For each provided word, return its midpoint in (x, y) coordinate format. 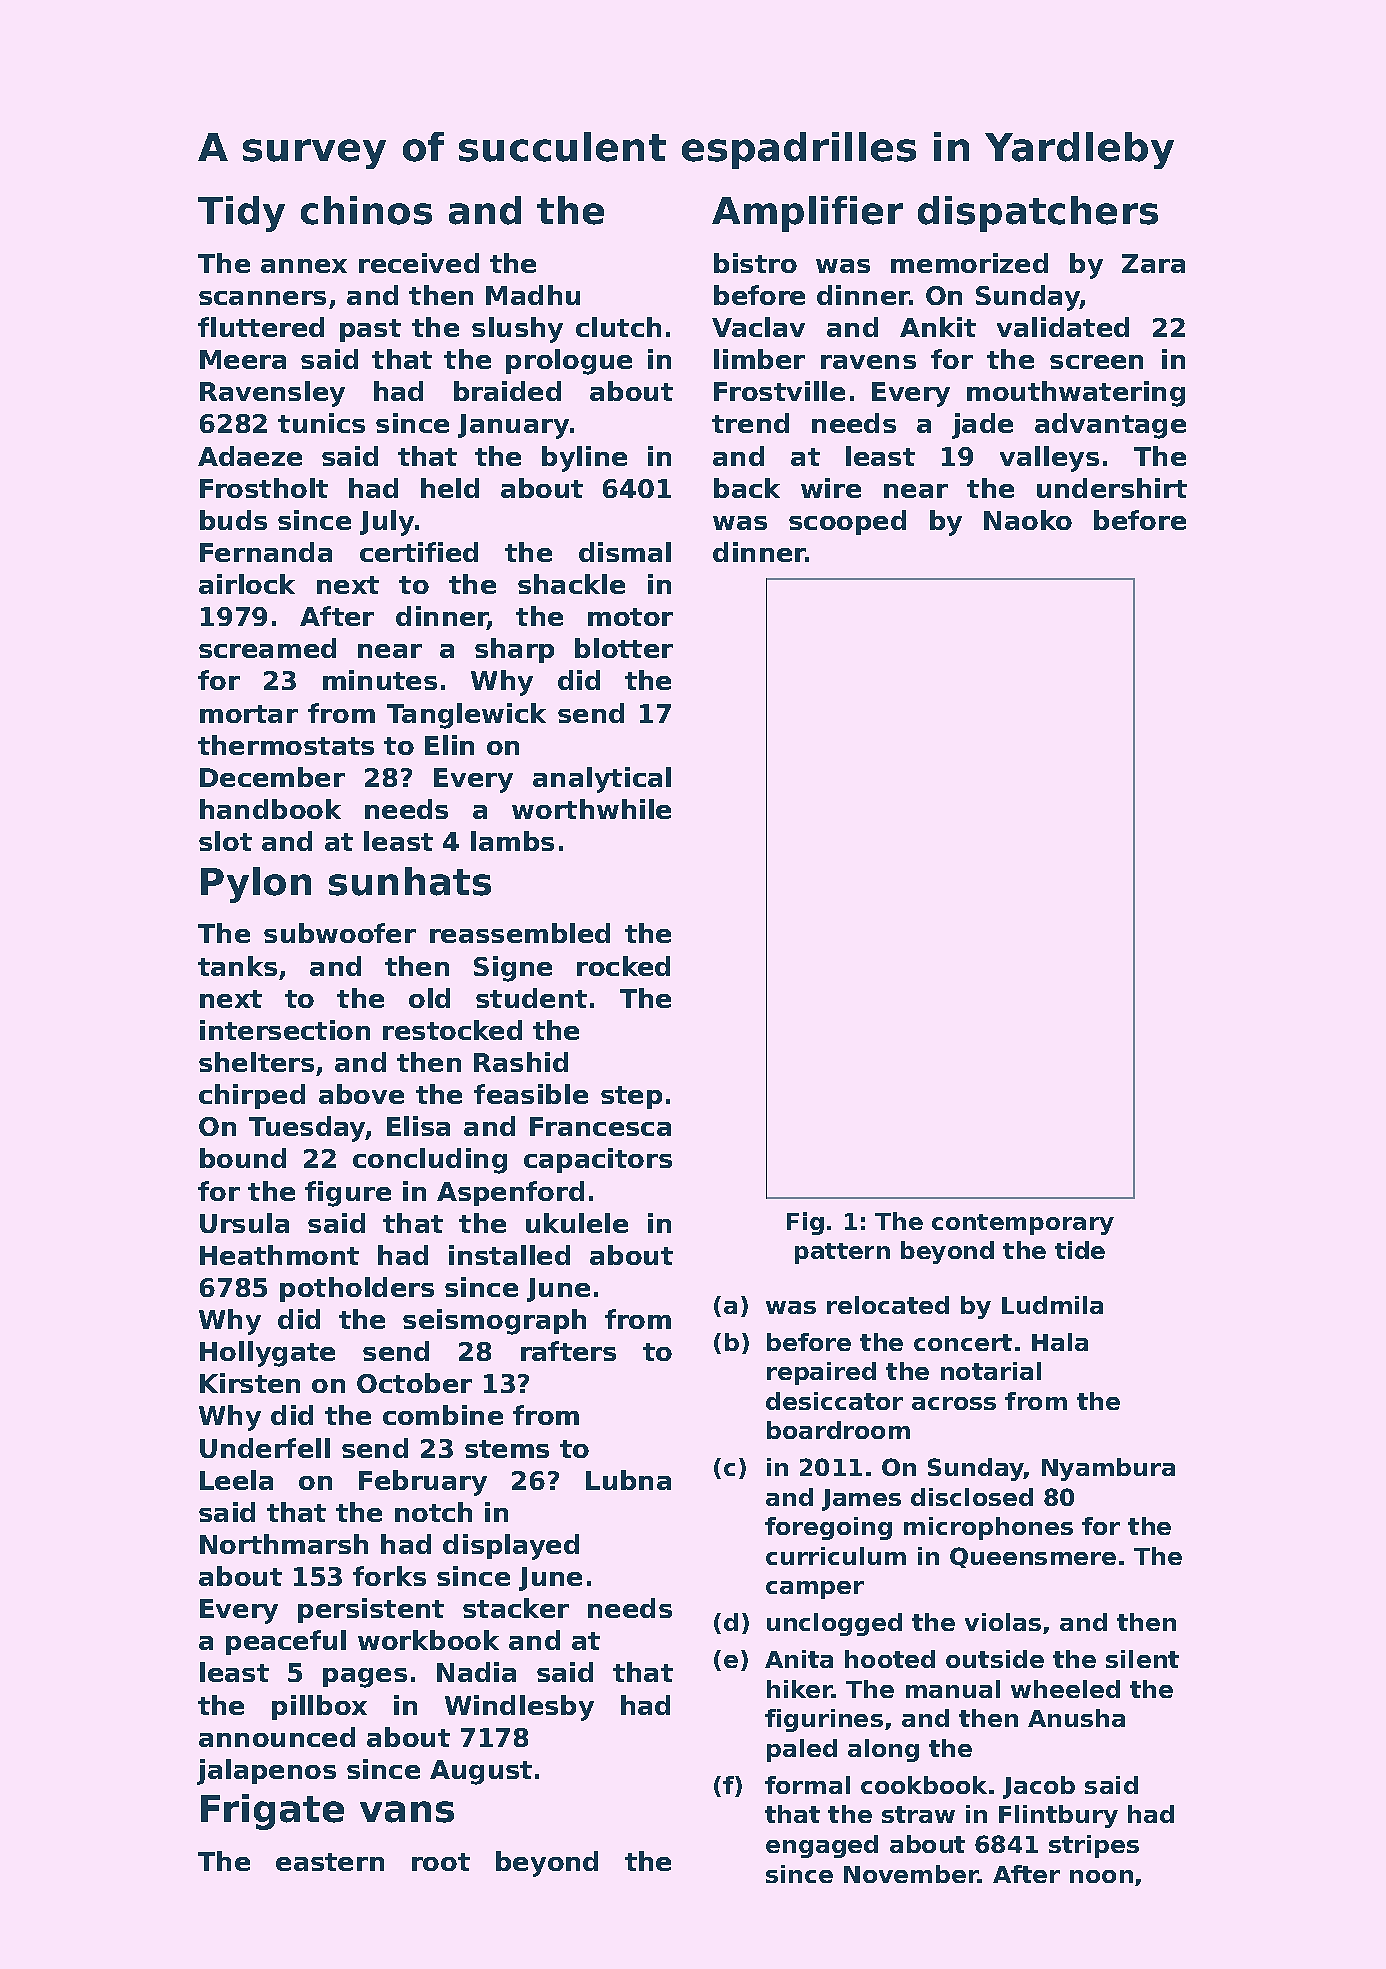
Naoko (1028, 520)
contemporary (1023, 1224)
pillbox (319, 1707)
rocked (623, 966)
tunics (321, 423)
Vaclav (758, 327)
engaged (822, 1846)
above (361, 1094)
